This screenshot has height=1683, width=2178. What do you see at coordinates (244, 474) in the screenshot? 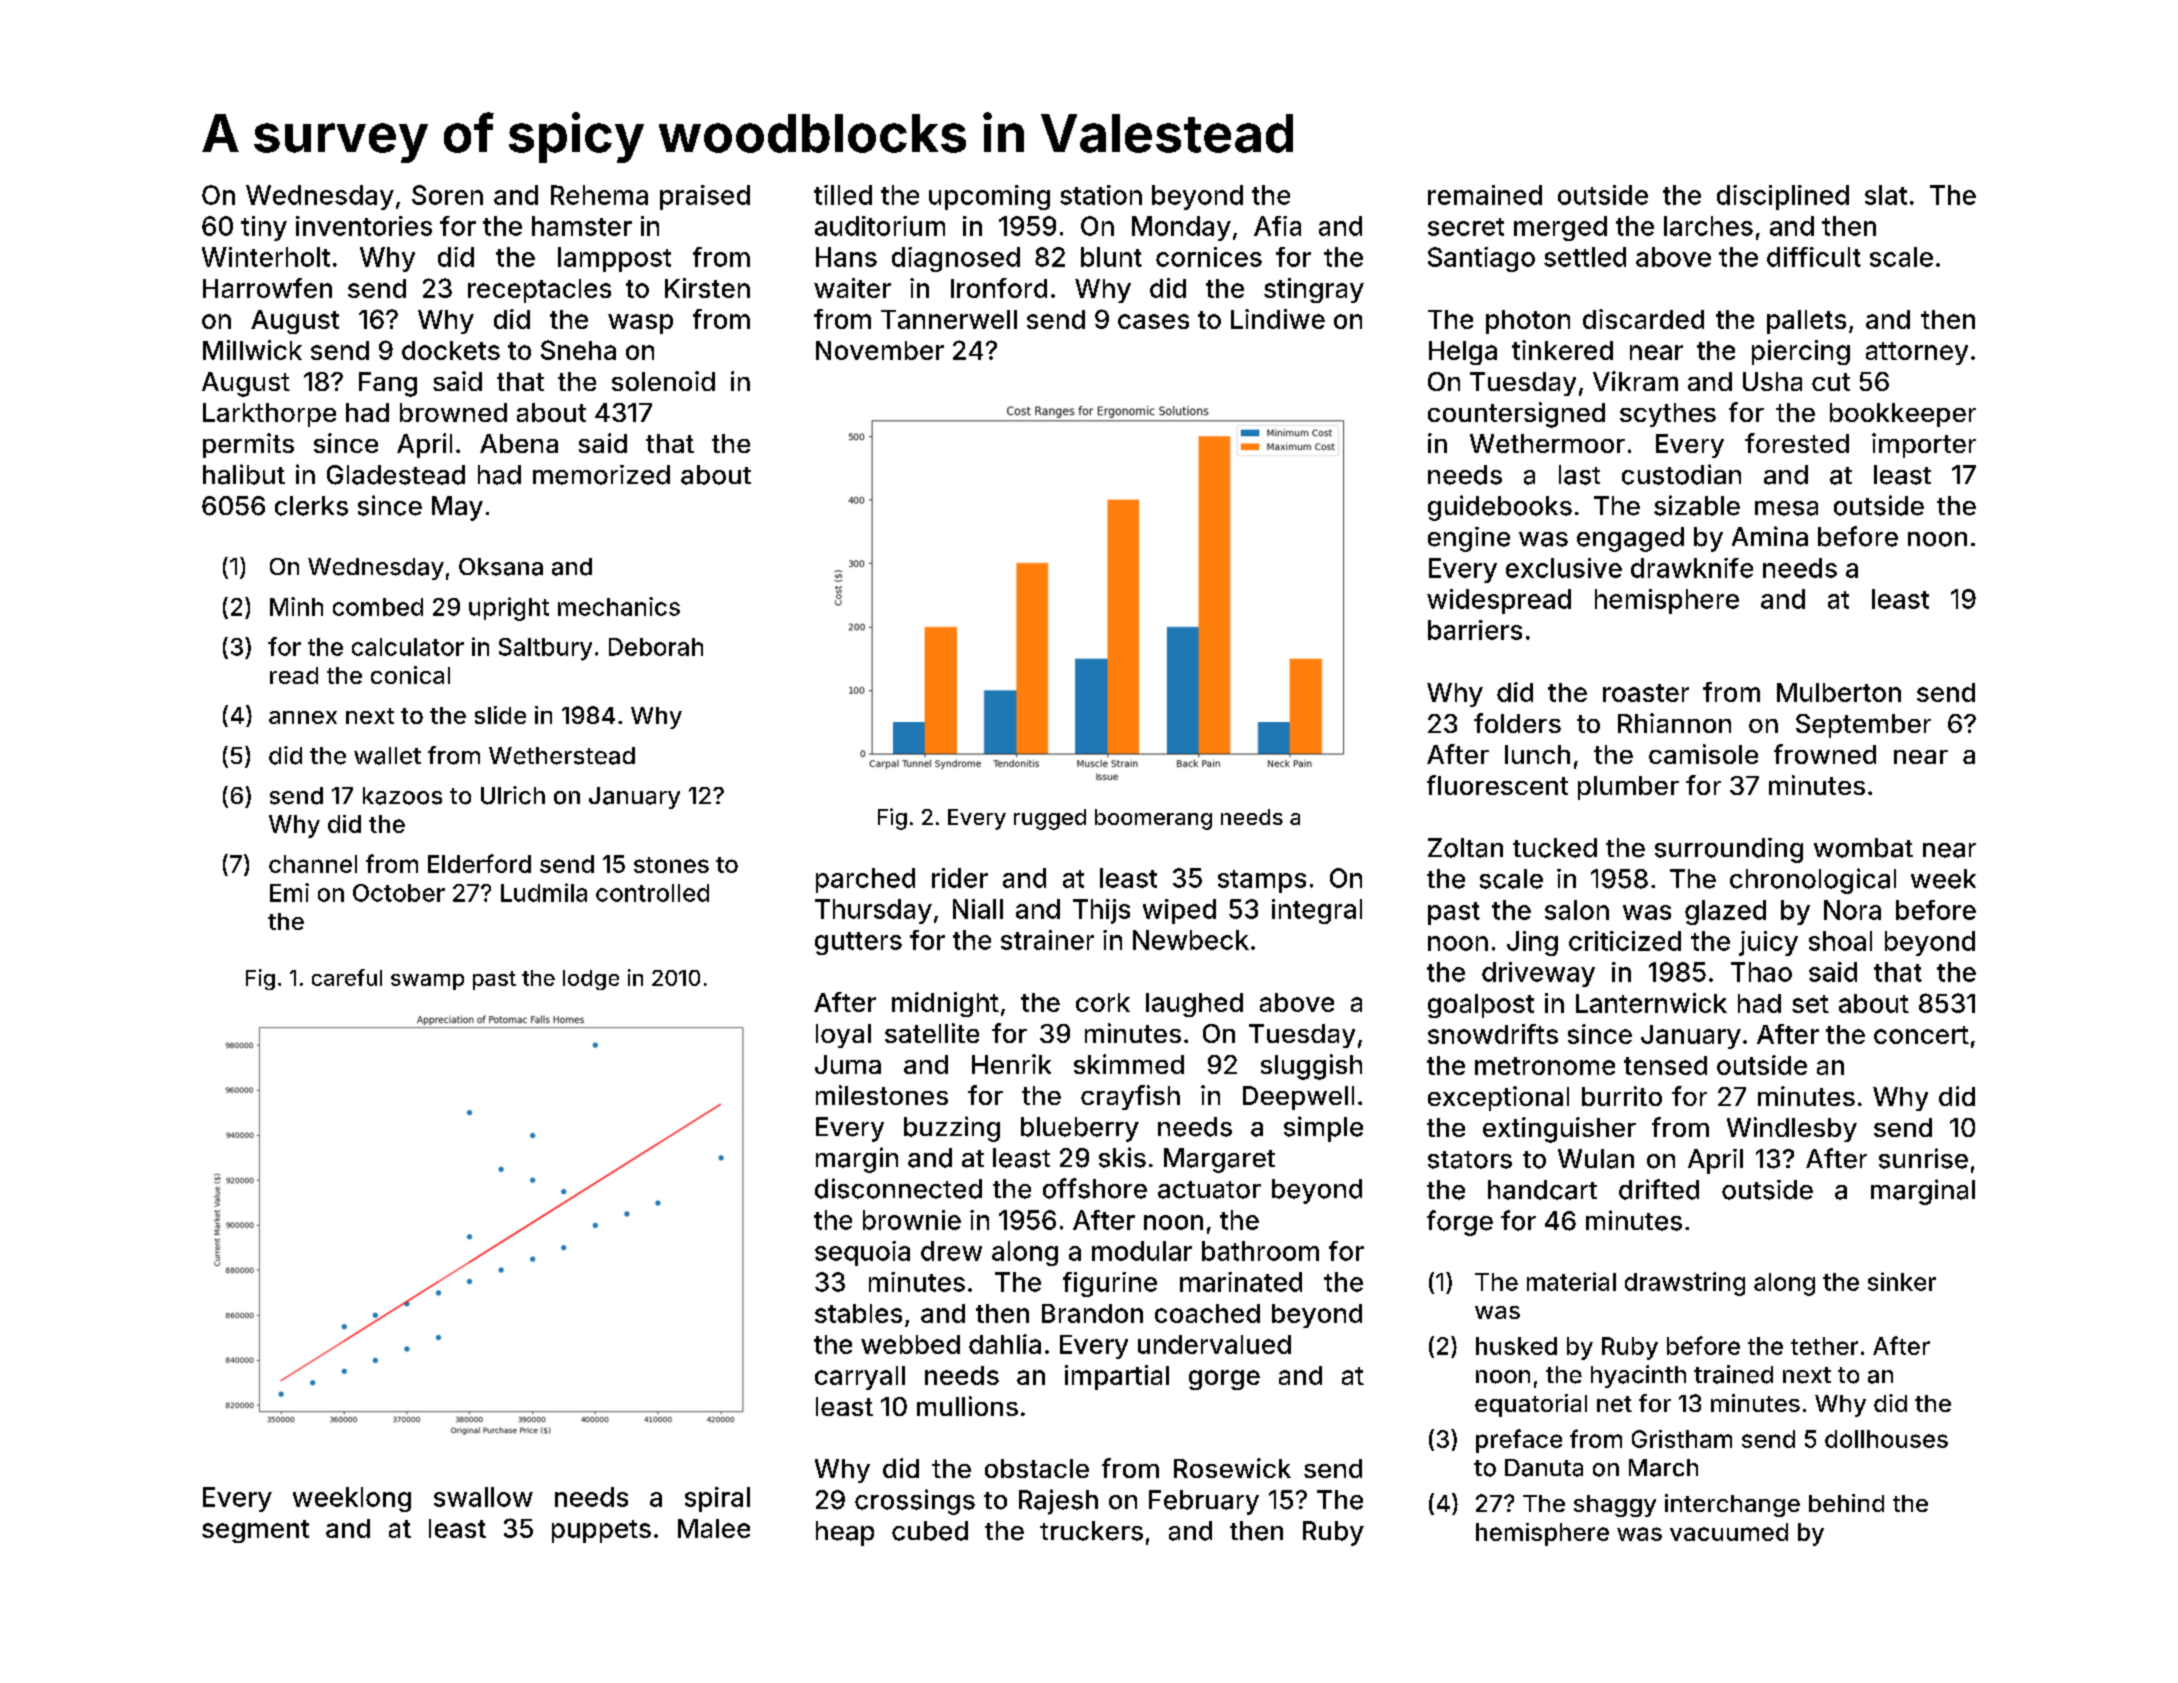
I see `halibut` at bounding box center [244, 474].
